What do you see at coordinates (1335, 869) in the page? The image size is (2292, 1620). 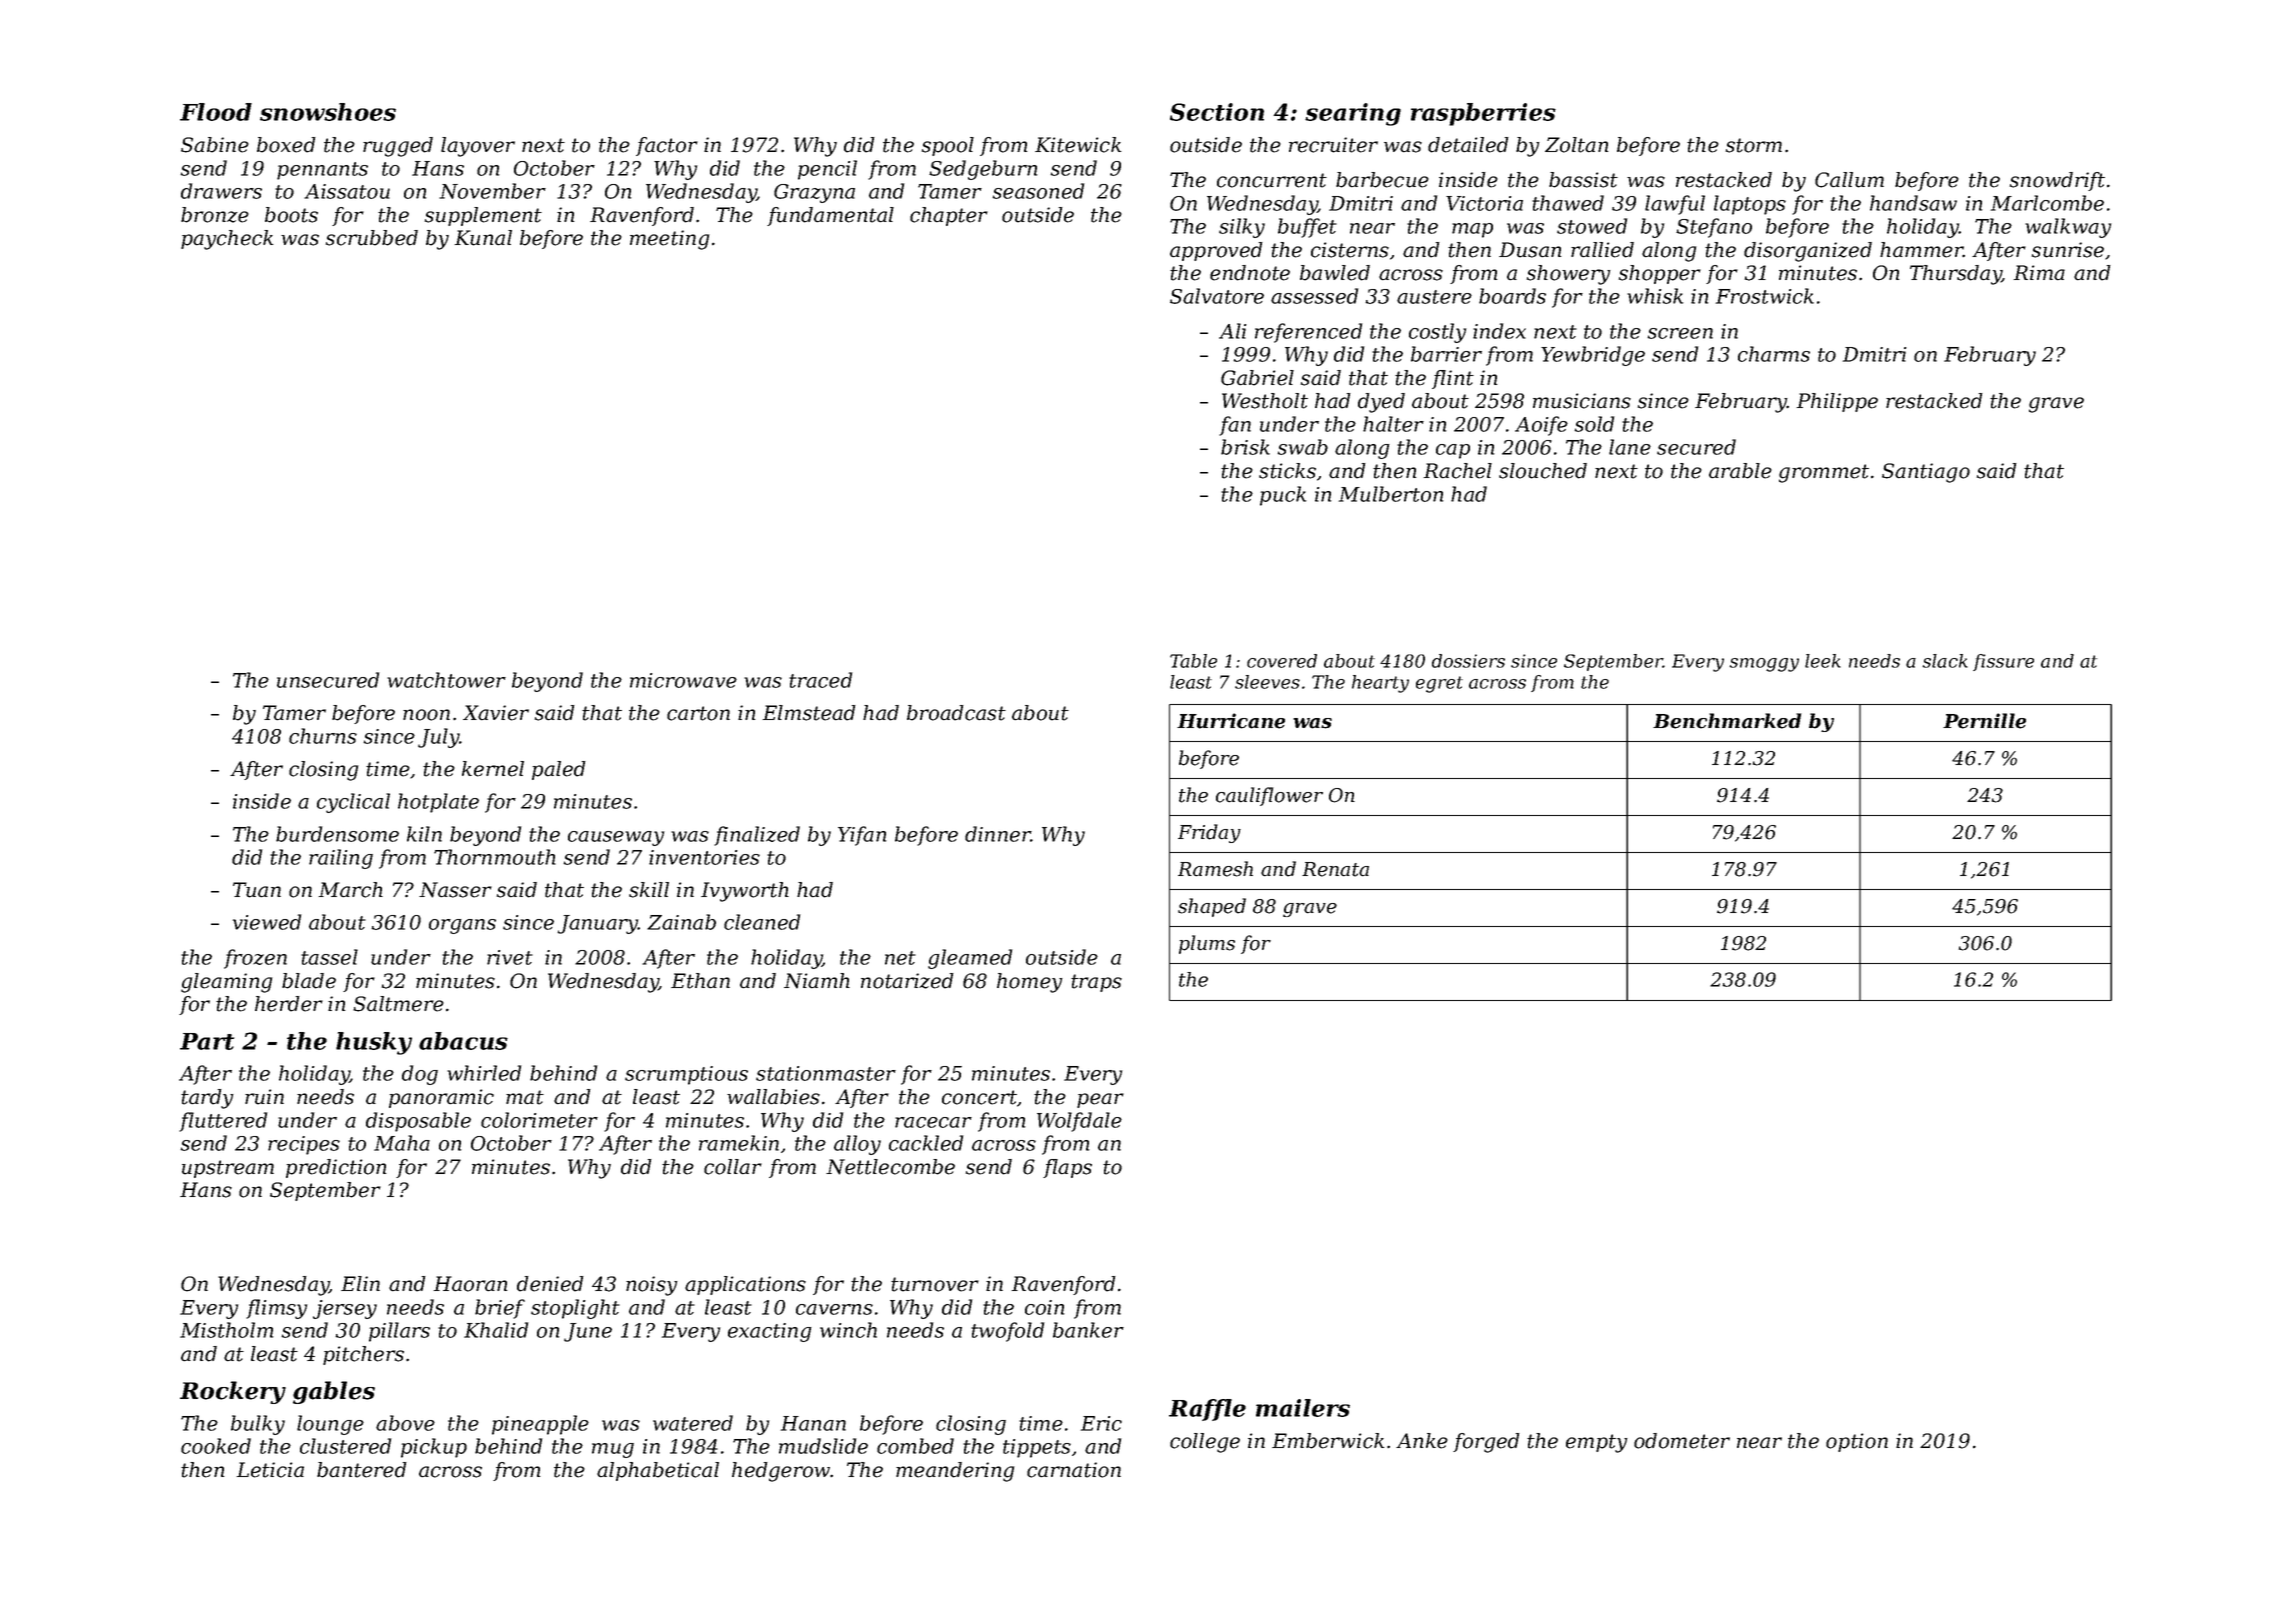 I see `Renata` at bounding box center [1335, 869].
